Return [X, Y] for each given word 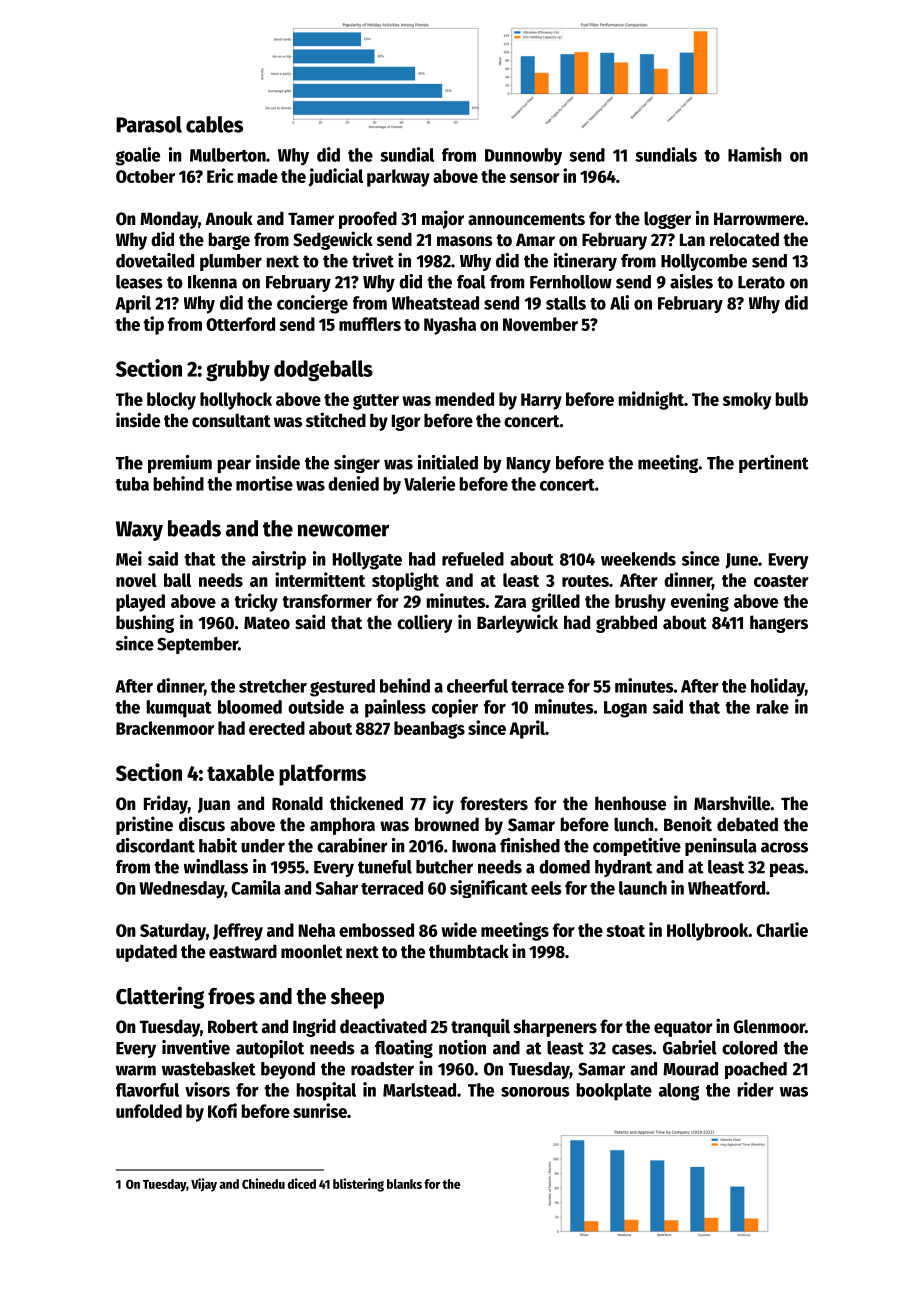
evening [700, 602]
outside [316, 706]
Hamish [755, 154]
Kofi [222, 1110]
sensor [535, 178]
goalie [138, 156]
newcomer [343, 530]
